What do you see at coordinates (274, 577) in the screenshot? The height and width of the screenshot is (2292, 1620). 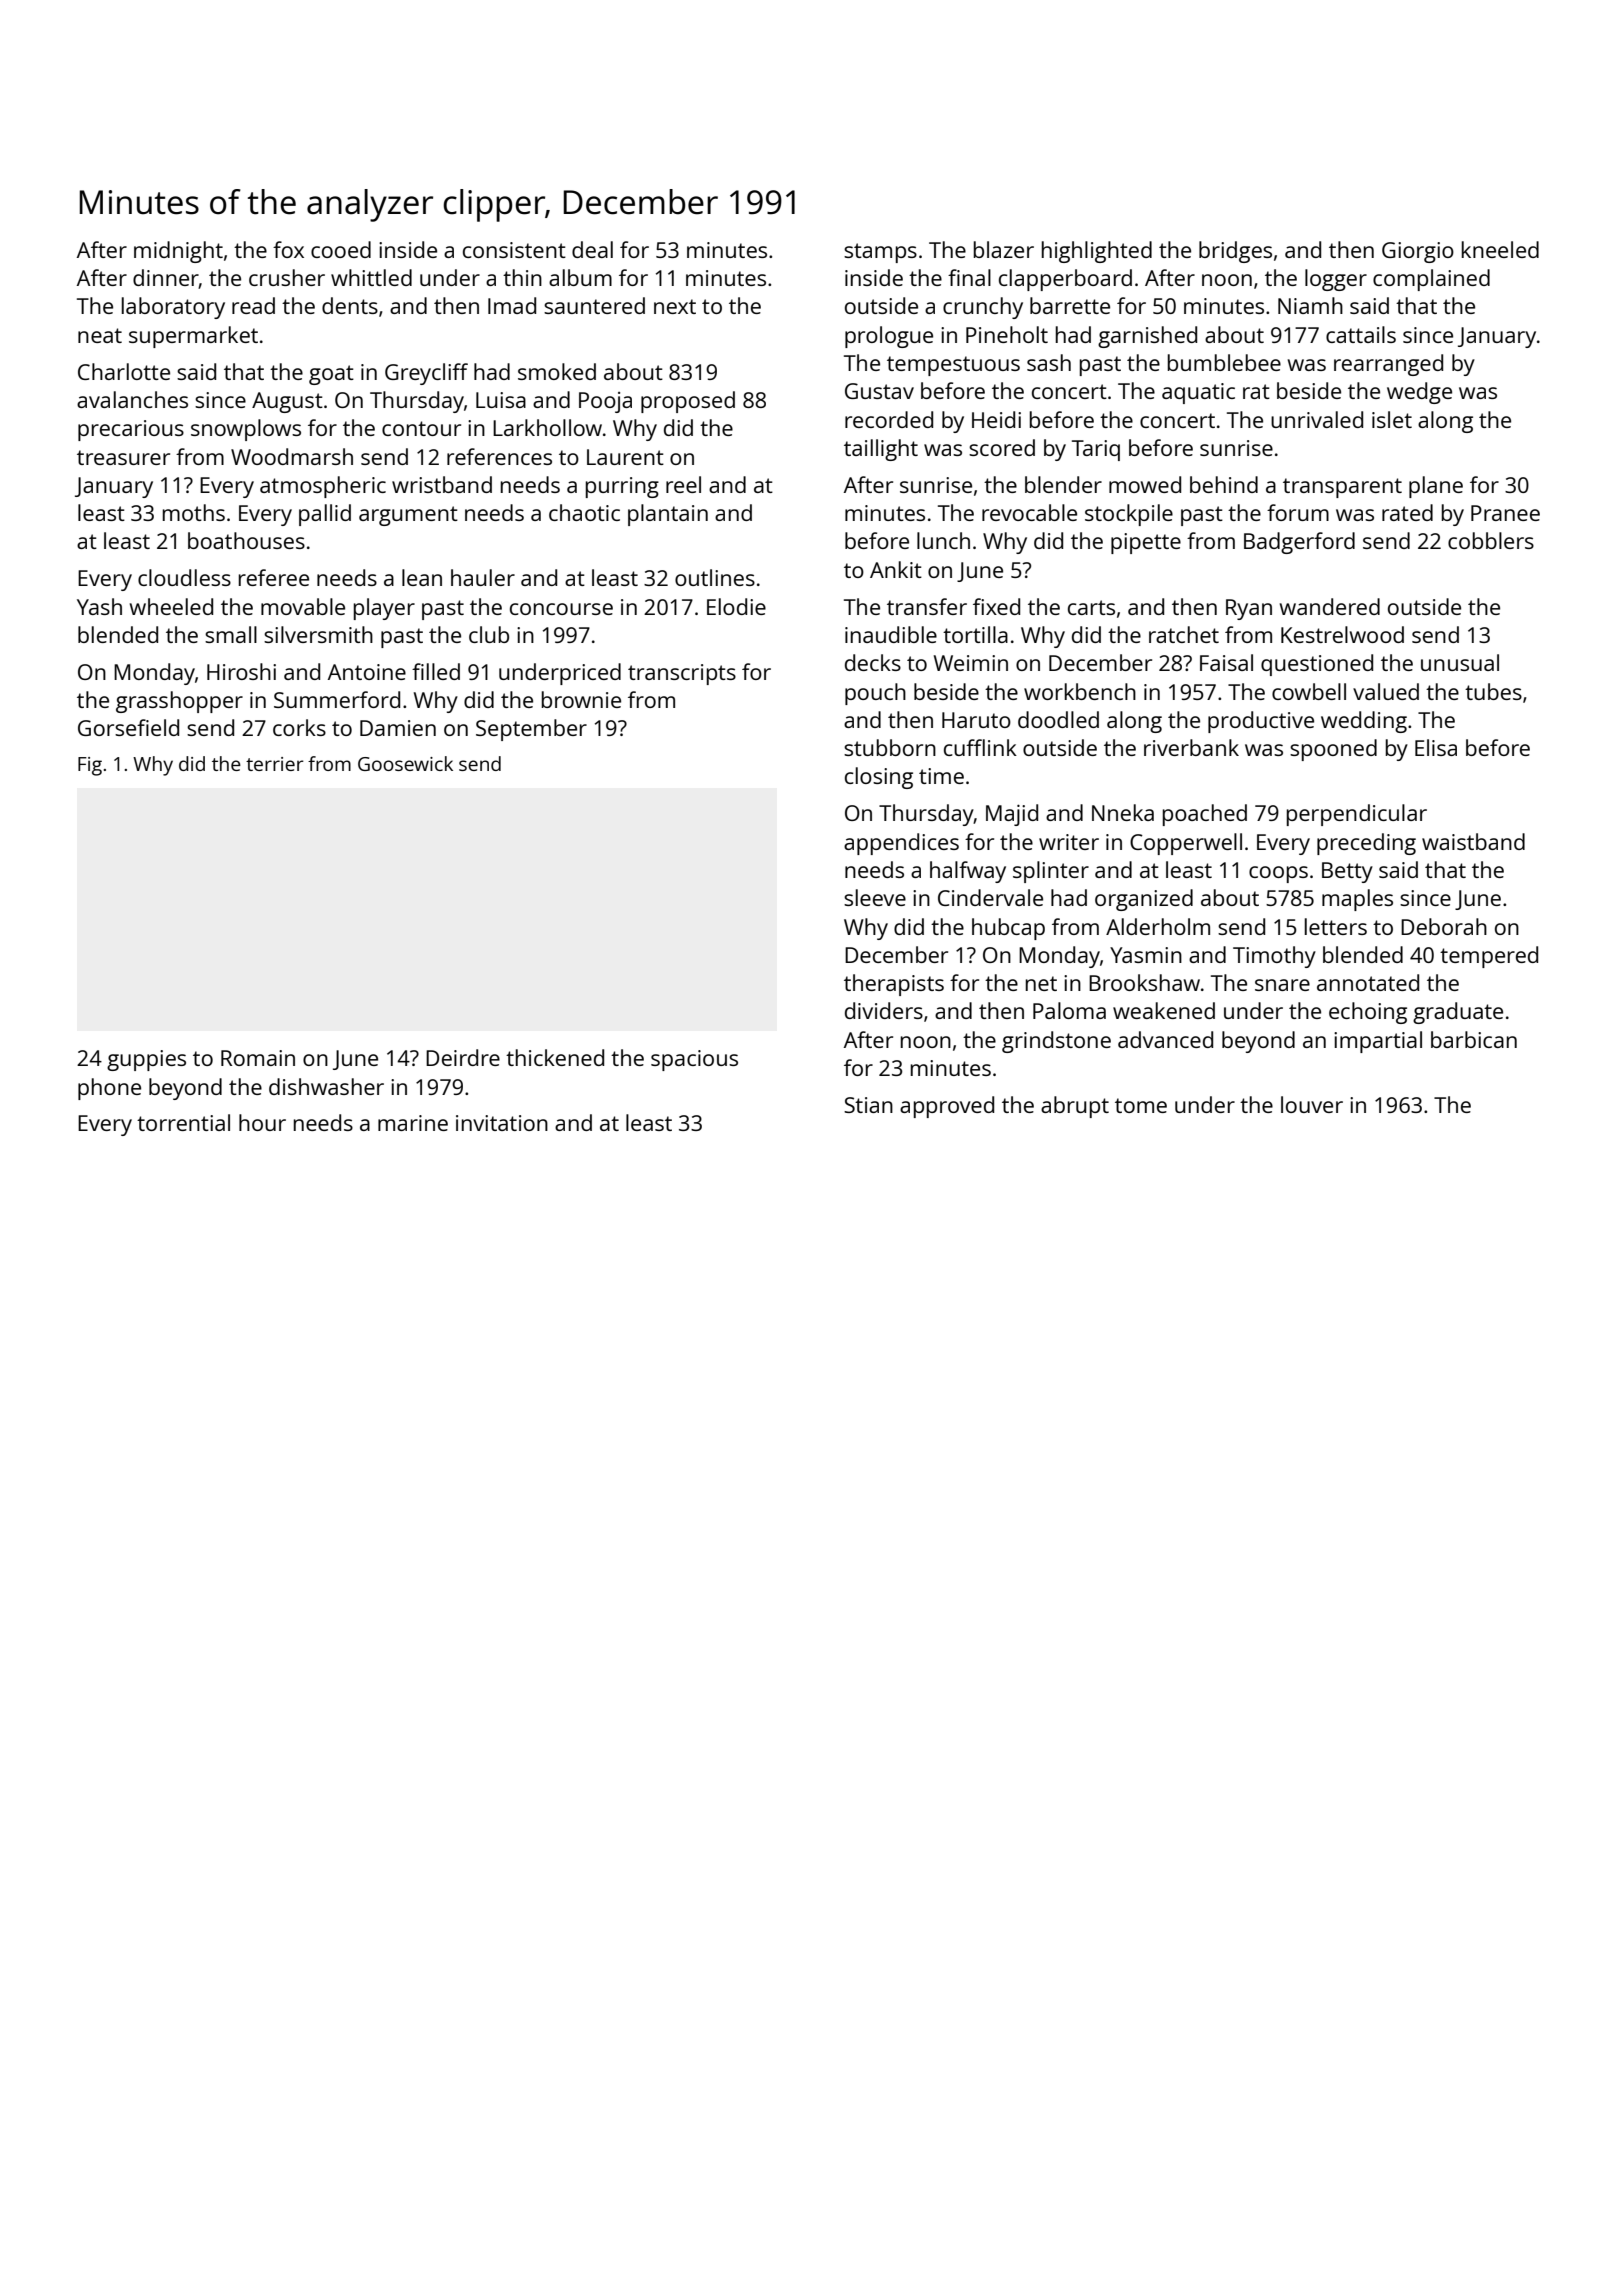 I see `referee` at bounding box center [274, 577].
